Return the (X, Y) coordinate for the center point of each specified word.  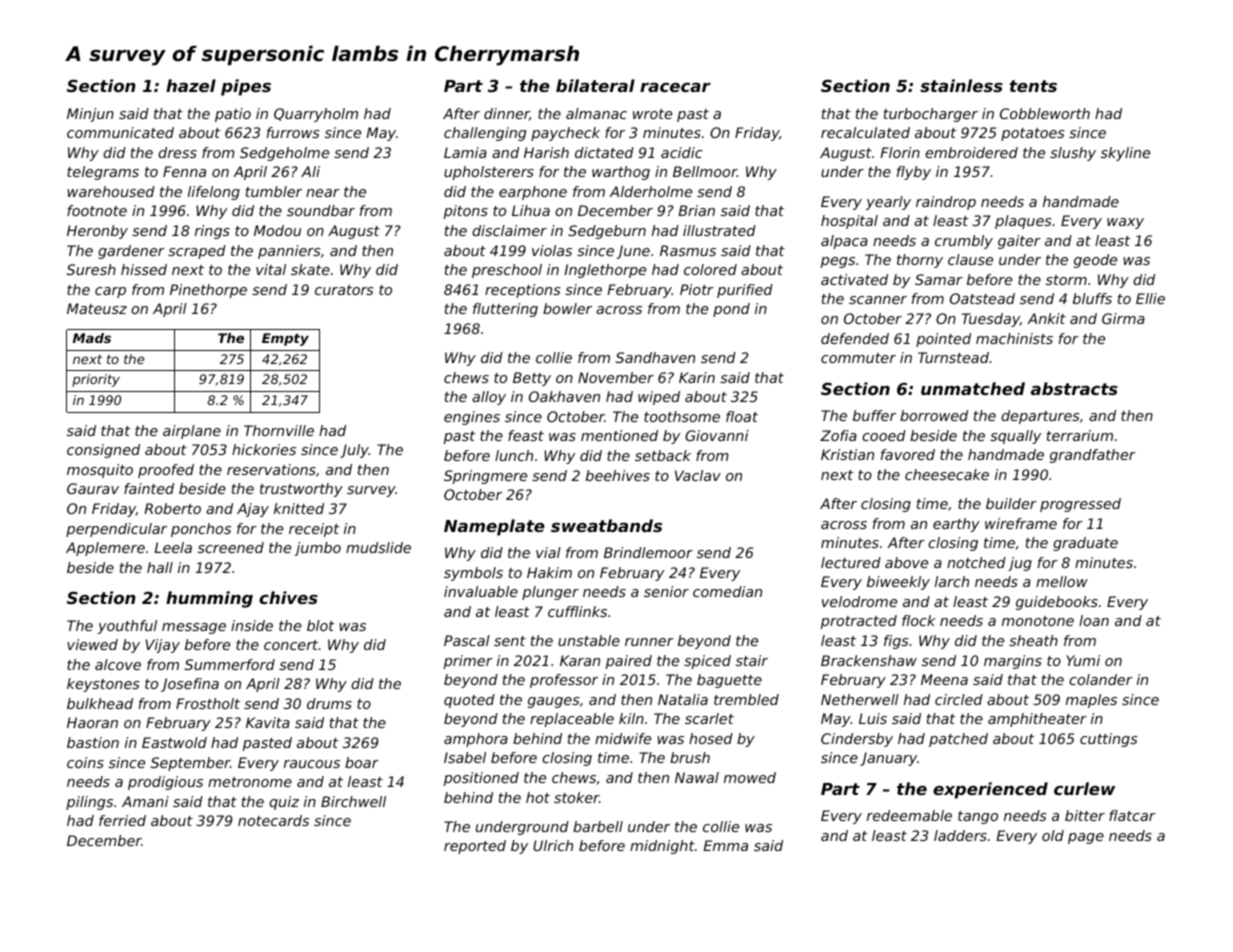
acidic (682, 152)
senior (666, 591)
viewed (92, 644)
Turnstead (953, 357)
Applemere (105, 549)
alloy (489, 398)
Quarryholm (316, 115)
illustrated (719, 230)
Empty (285, 339)
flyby (914, 173)
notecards (273, 820)
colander (1101, 679)
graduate (1085, 544)
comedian (727, 591)
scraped (197, 252)
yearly (888, 203)
